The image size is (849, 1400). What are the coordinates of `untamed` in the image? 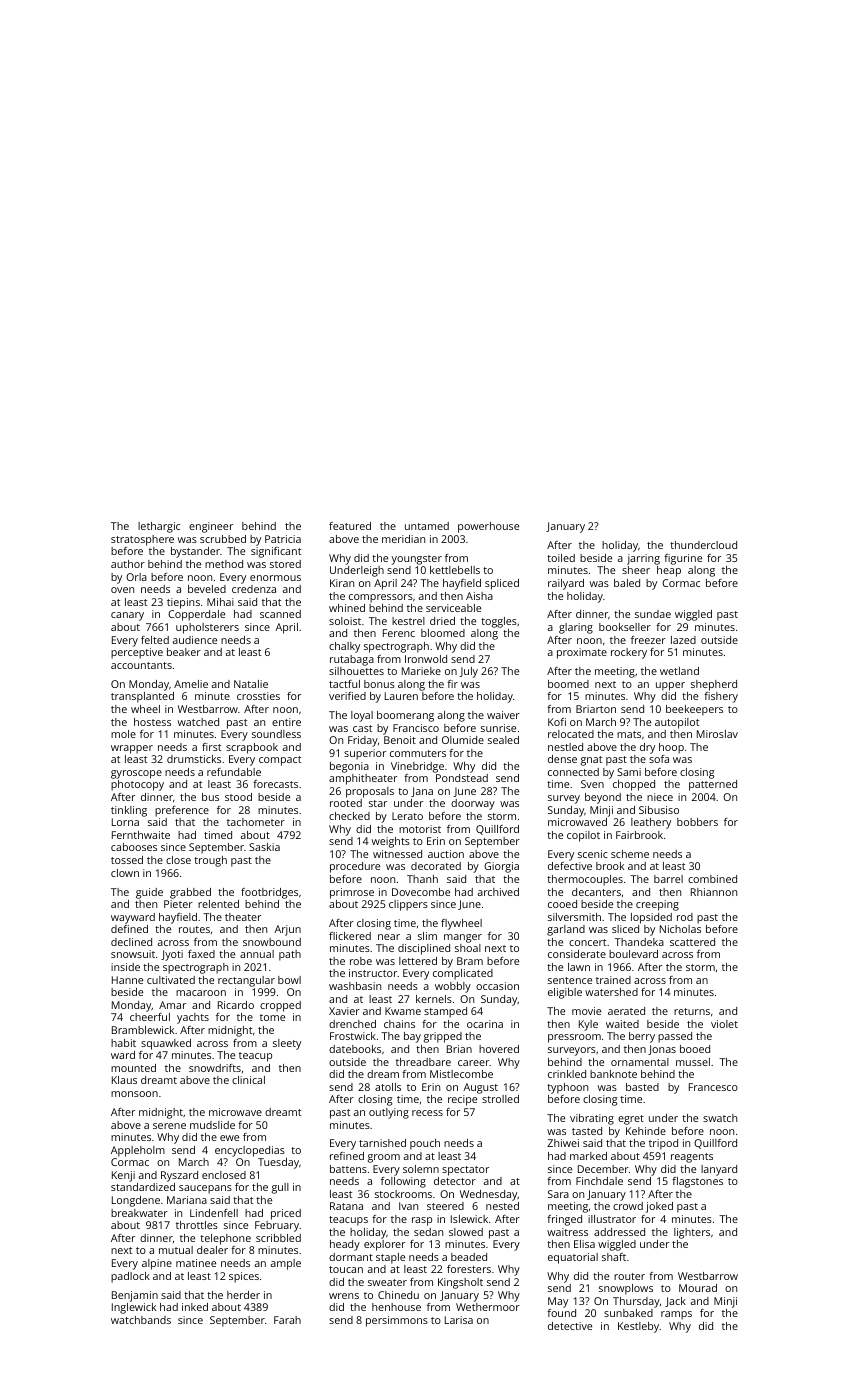 It's located at (427, 526).
